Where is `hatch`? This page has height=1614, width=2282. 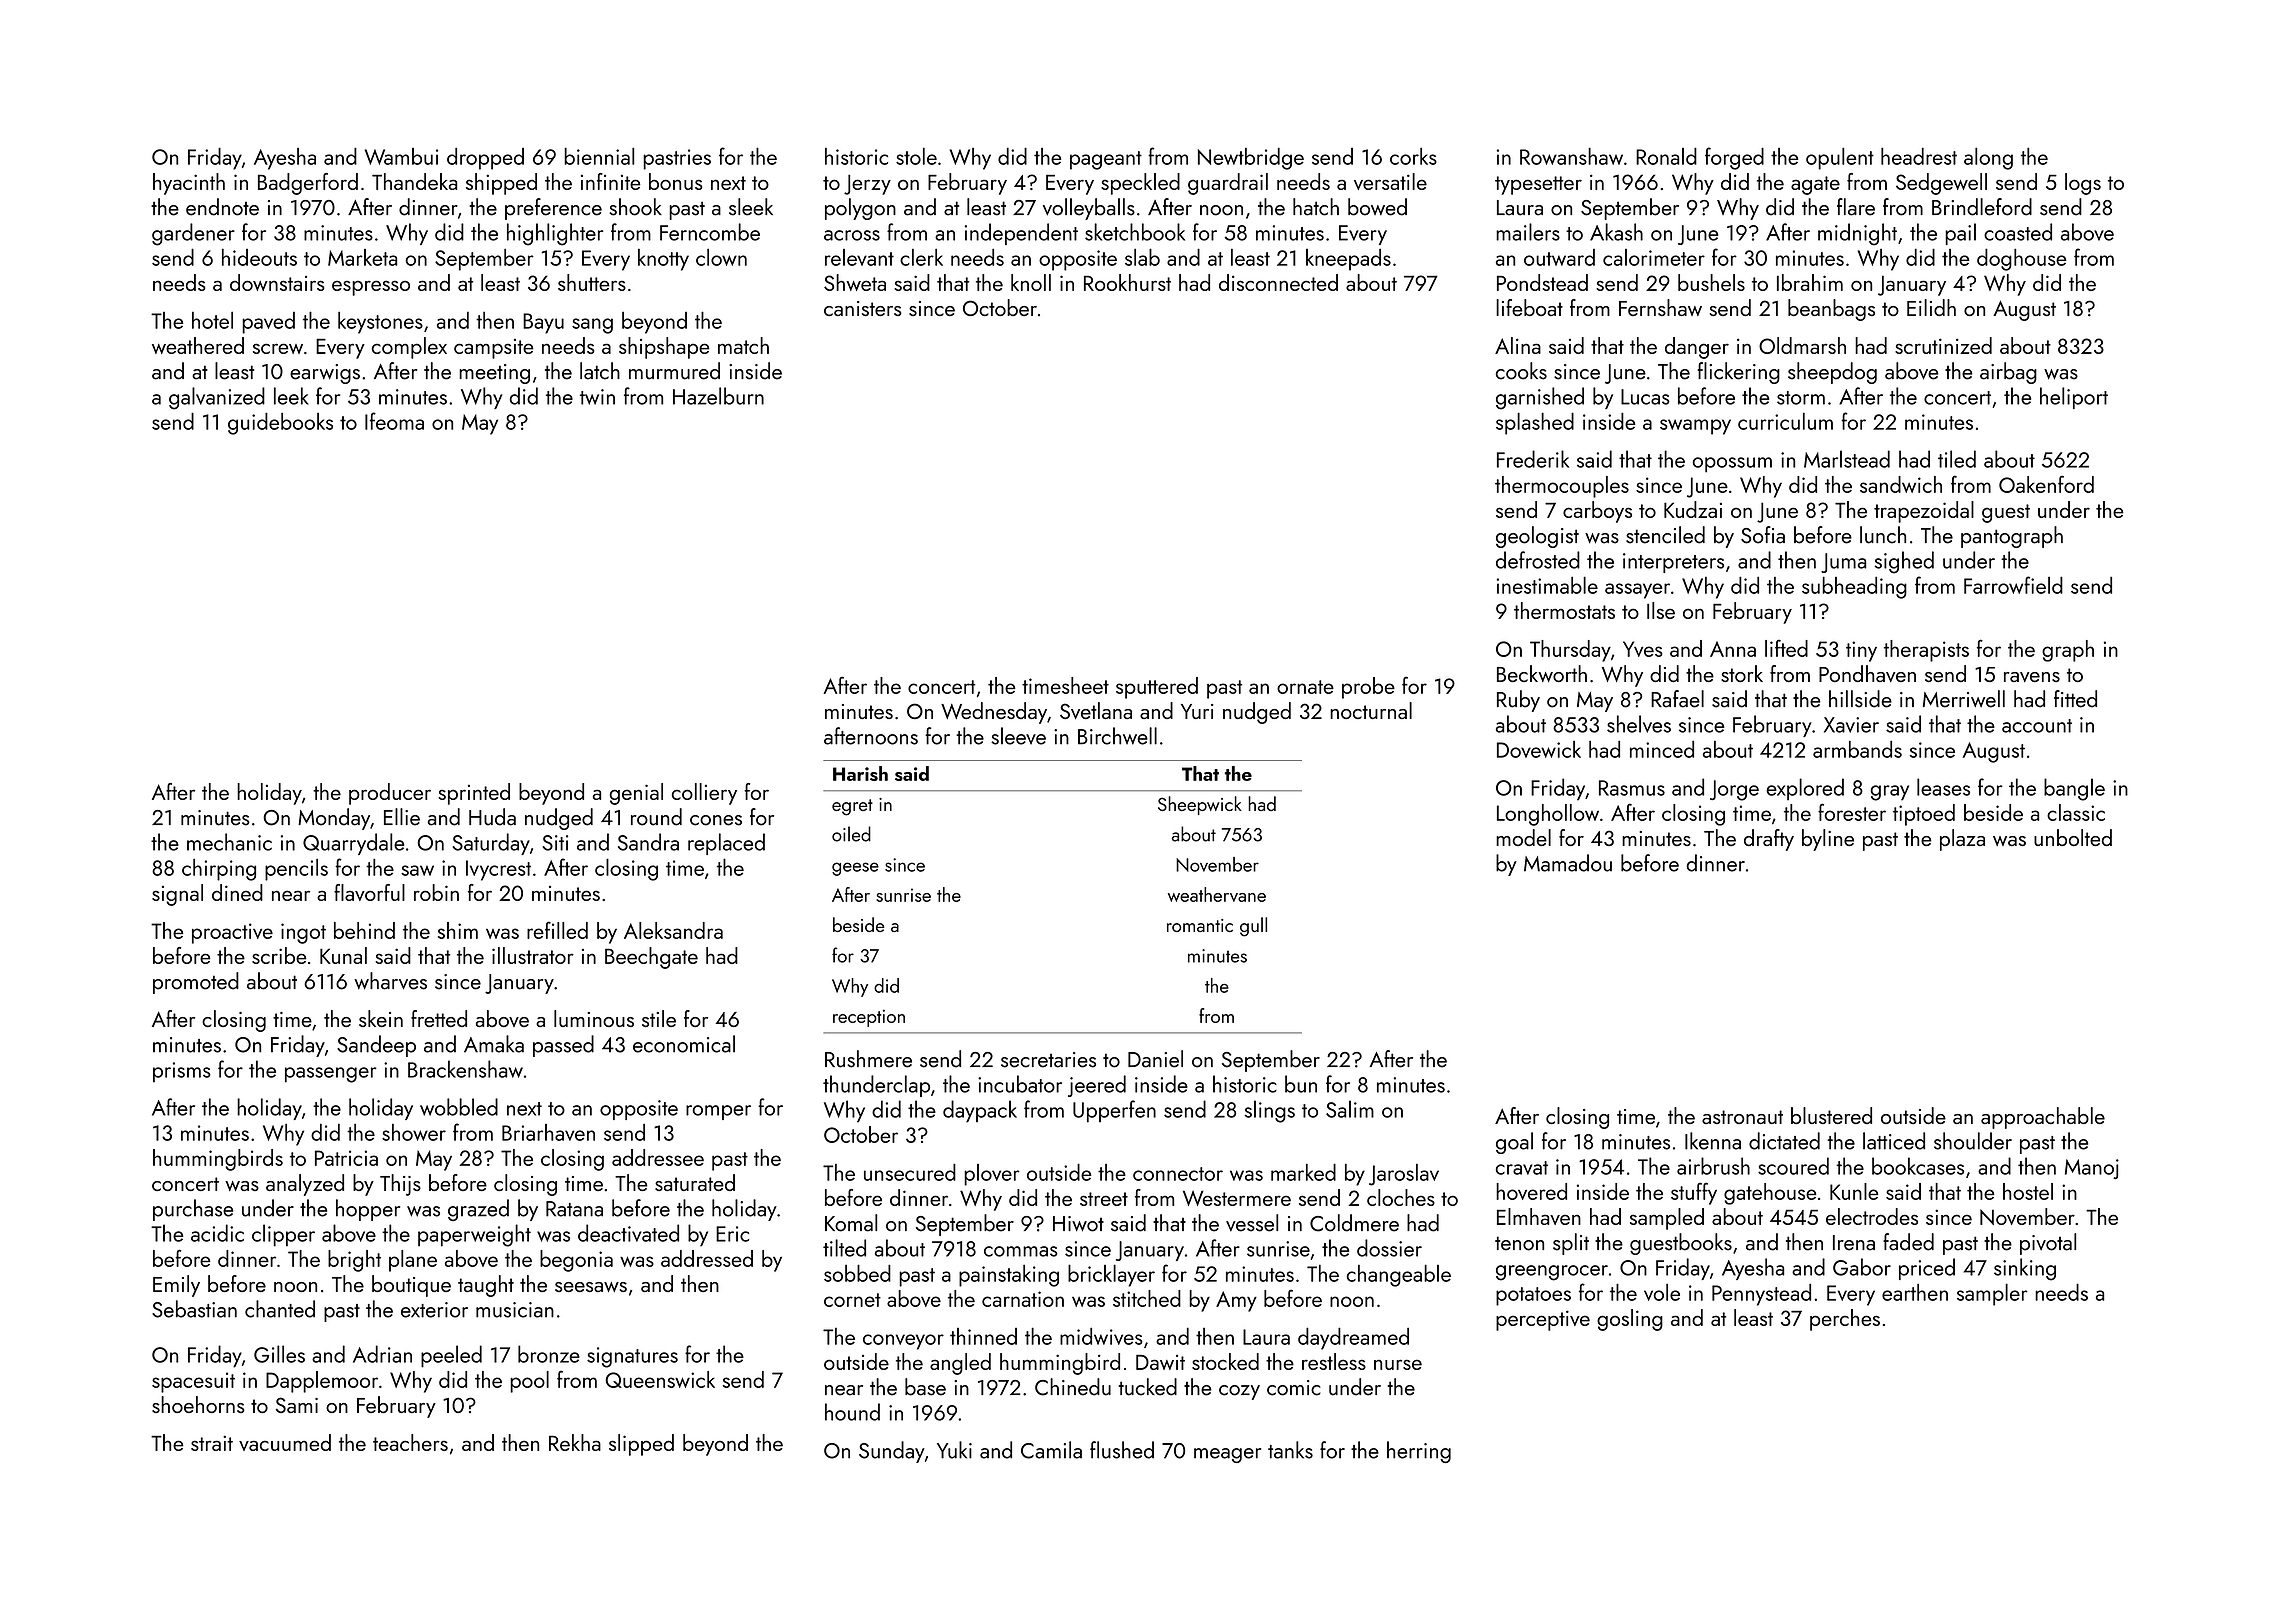 hatch is located at coordinates (1316, 207).
